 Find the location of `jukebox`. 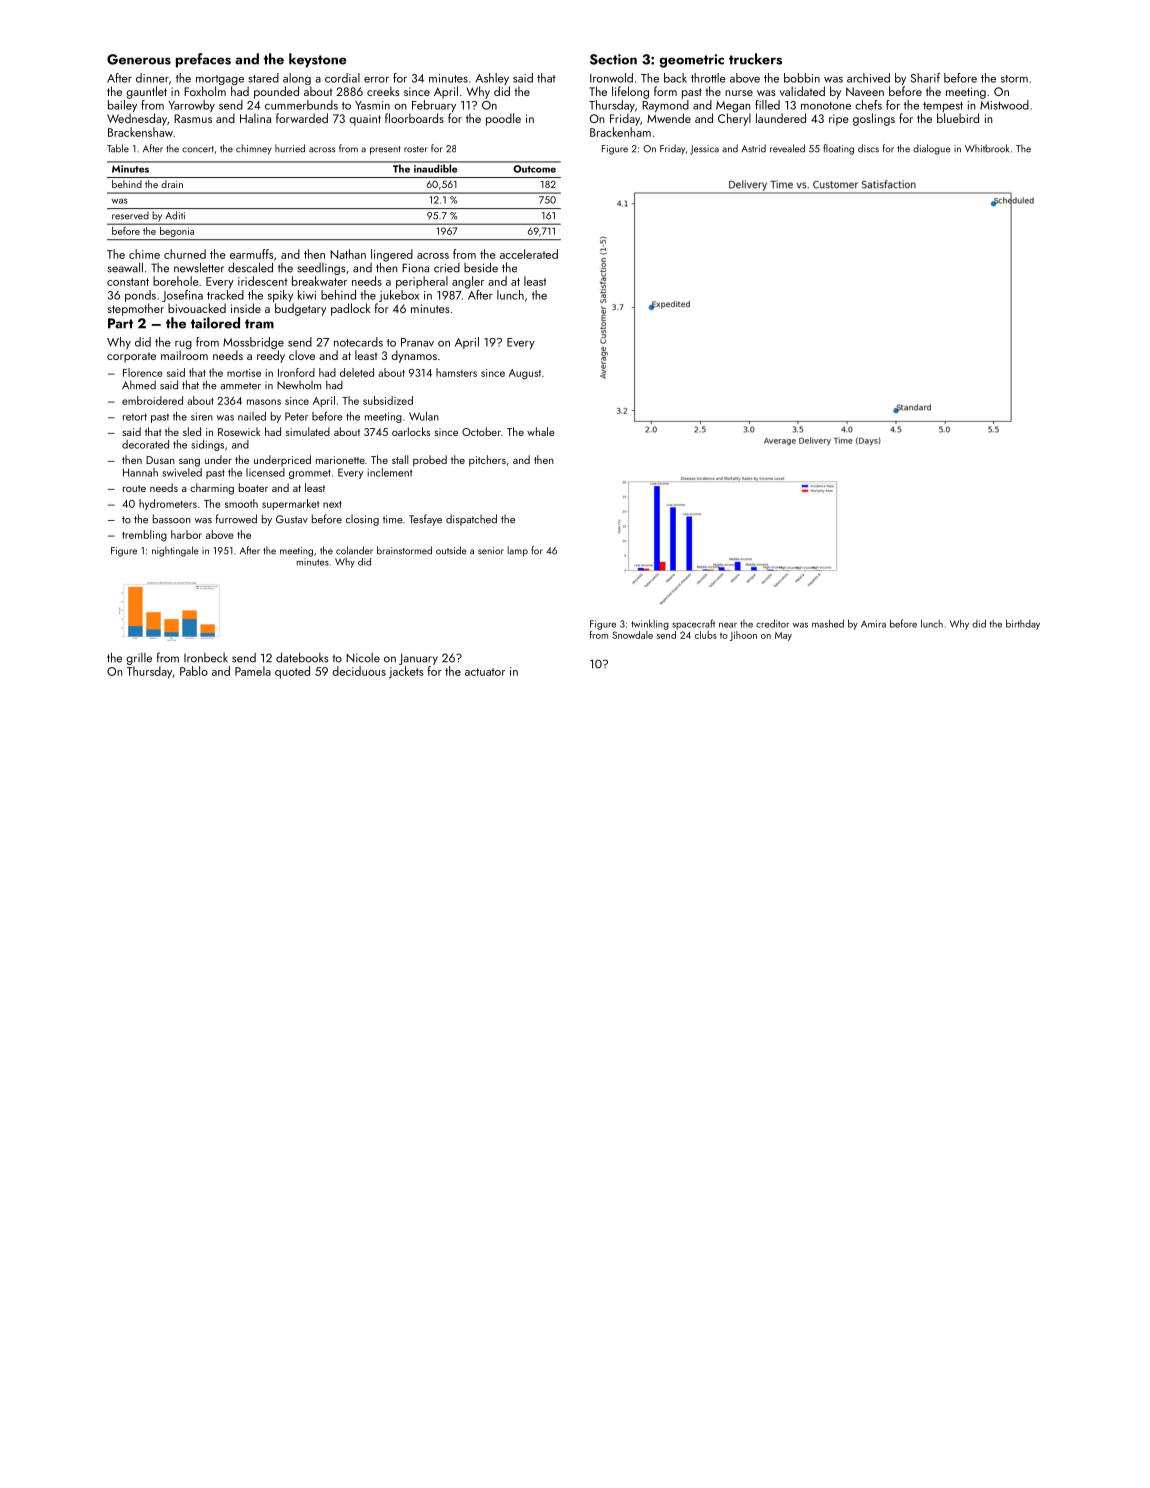

jukebox is located at coordinates (399, 296).
